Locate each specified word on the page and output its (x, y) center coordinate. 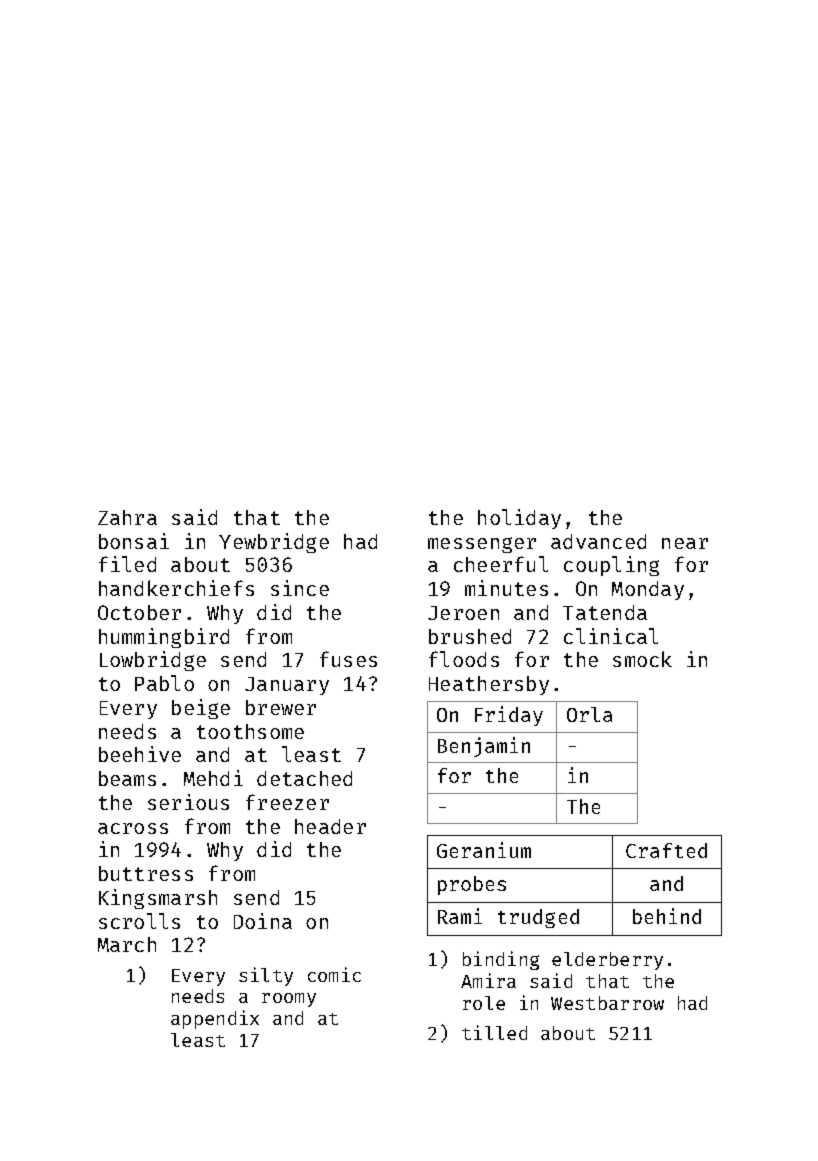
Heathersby (489, 685)
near (685, 543)
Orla (589, 714)
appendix (215, 1019)
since (300, 588)
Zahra (127, 517)
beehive (140, 754)
